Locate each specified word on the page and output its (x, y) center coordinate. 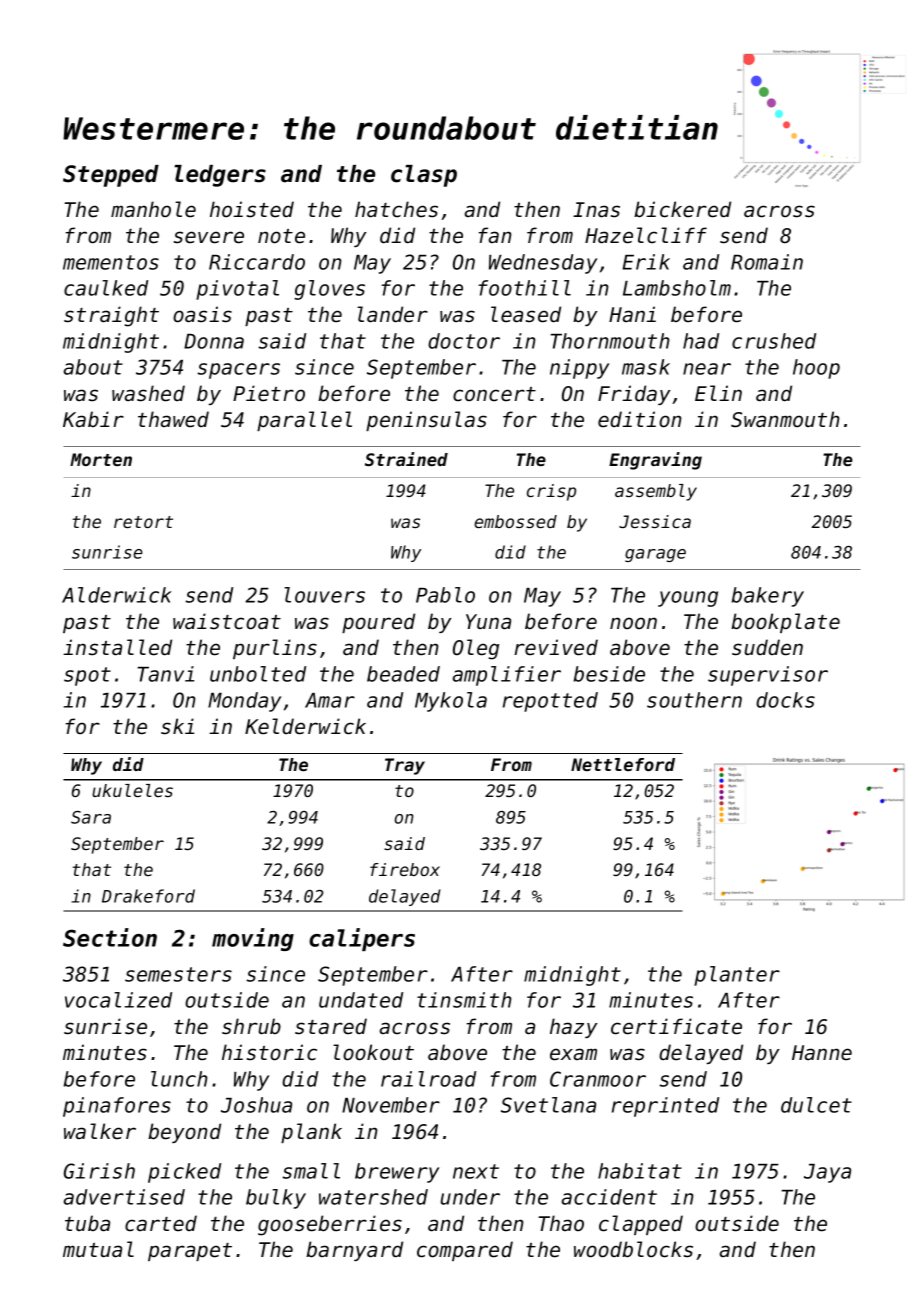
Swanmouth (785, 419)
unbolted (258, 674)
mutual (98, 1249)
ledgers (220, 176)
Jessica (655, 521)
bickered (682, 209)
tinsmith (464, 1000)
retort (143, 522)
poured (378, 623)
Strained (406, 459)
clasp (424, 176)
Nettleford (623, 764)
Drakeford (148, 896)
